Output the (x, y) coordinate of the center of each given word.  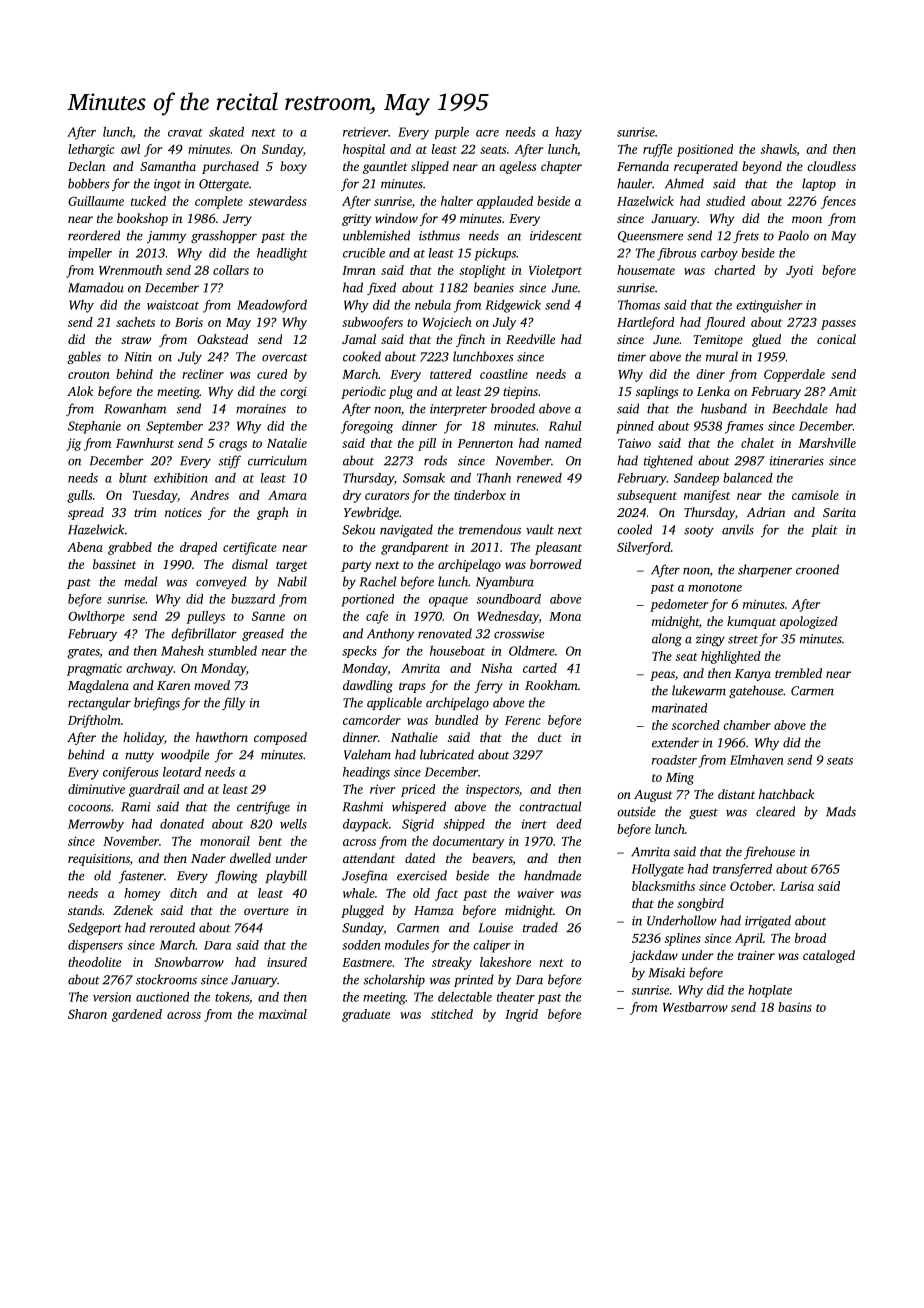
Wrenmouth (130, 270)
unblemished (376, 235)
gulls (79, 496)
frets (746, 236)
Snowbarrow (189, 962)
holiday (143, 738)
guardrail (154, 790)
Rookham (551, 685)
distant (736, 794)
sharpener (765, 570)
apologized (809, 622)
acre (487, 133)
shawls (779, 150)
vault (540, 529)
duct (550, 737)
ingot (167, 185)
